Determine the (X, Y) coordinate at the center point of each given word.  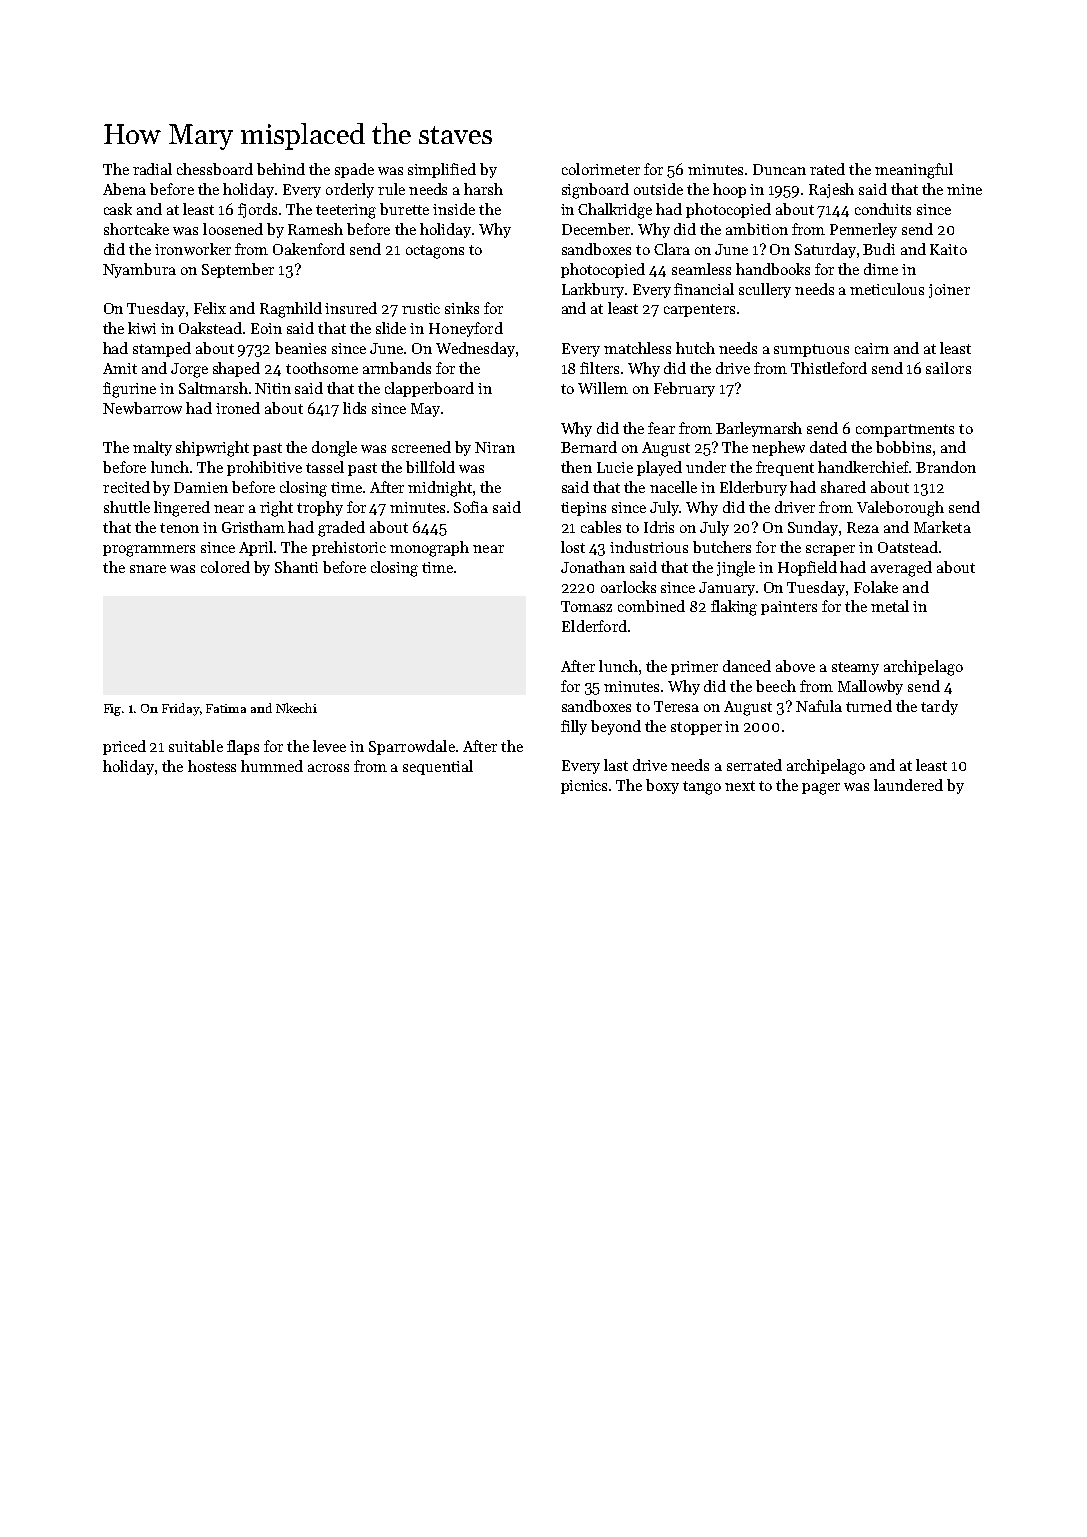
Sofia (471, 507)
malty (152, 448)
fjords (257, 210)
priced (124, 747)
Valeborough (900, 509)
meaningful (914, 171)
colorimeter (601, 169)
